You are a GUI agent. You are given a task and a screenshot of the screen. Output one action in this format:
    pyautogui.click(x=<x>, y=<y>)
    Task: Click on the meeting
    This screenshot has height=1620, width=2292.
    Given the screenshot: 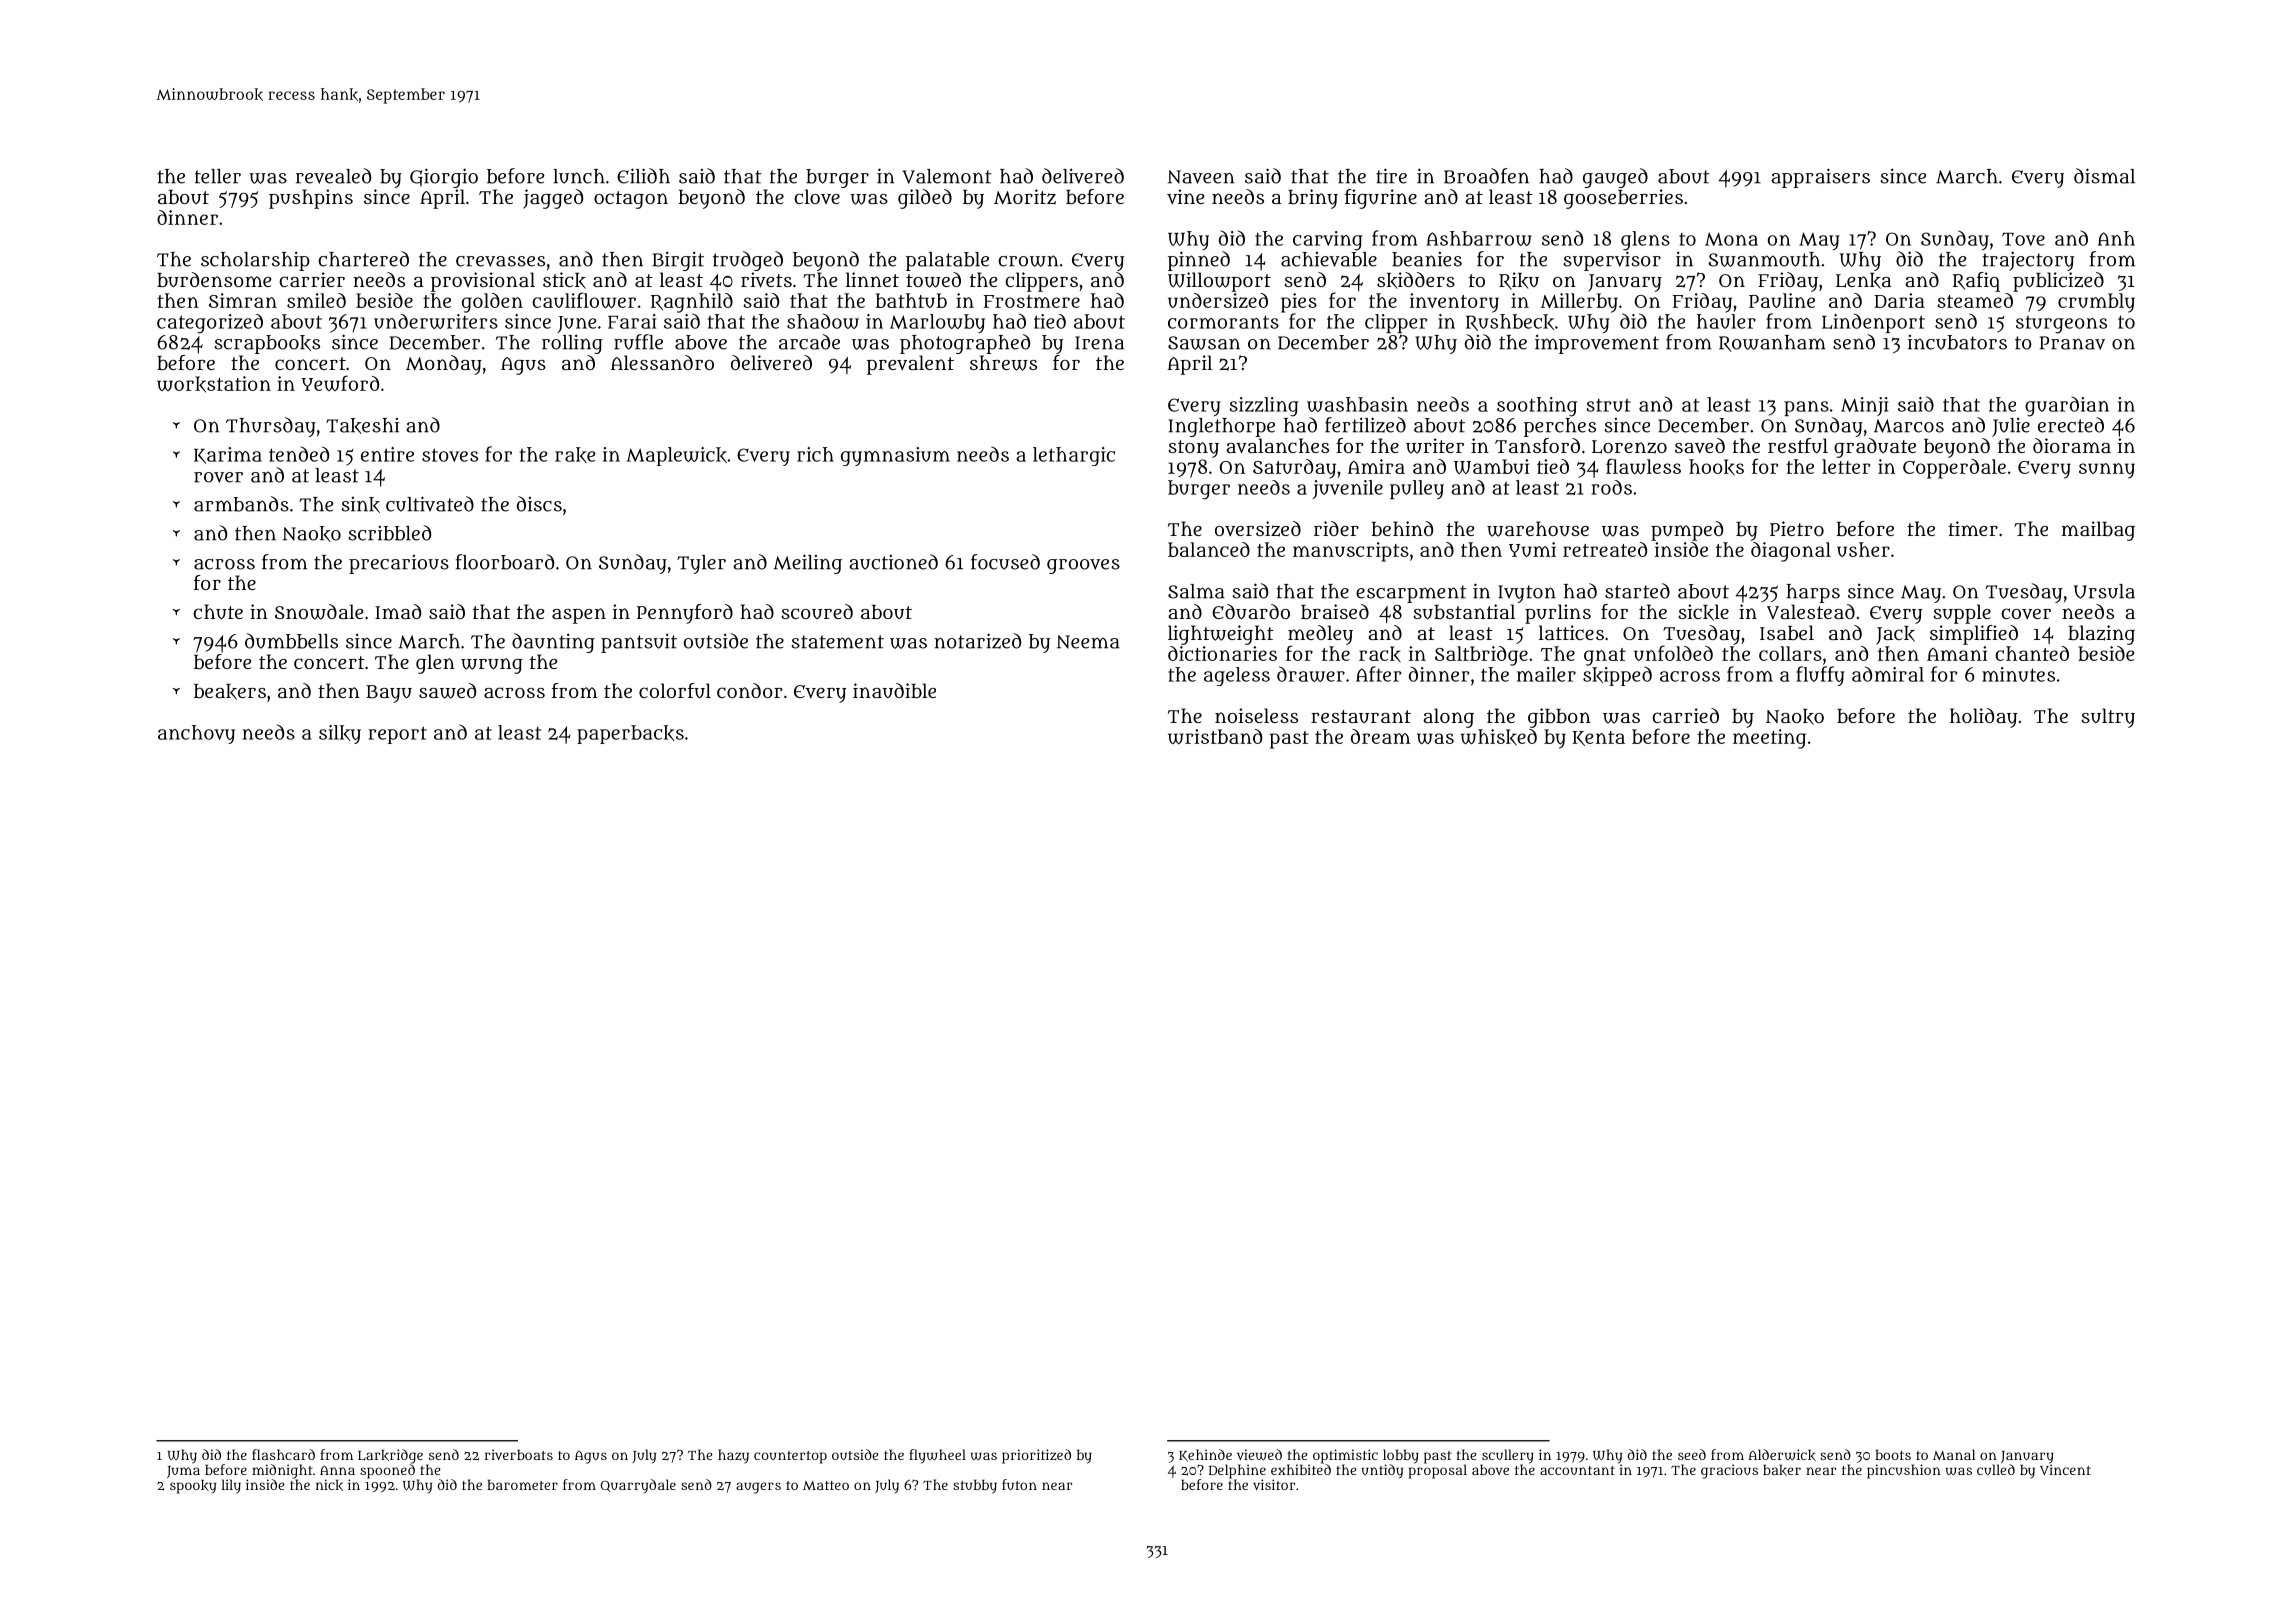 What is the action you would take?
    pyautogui.click(x=1769, y=739)
